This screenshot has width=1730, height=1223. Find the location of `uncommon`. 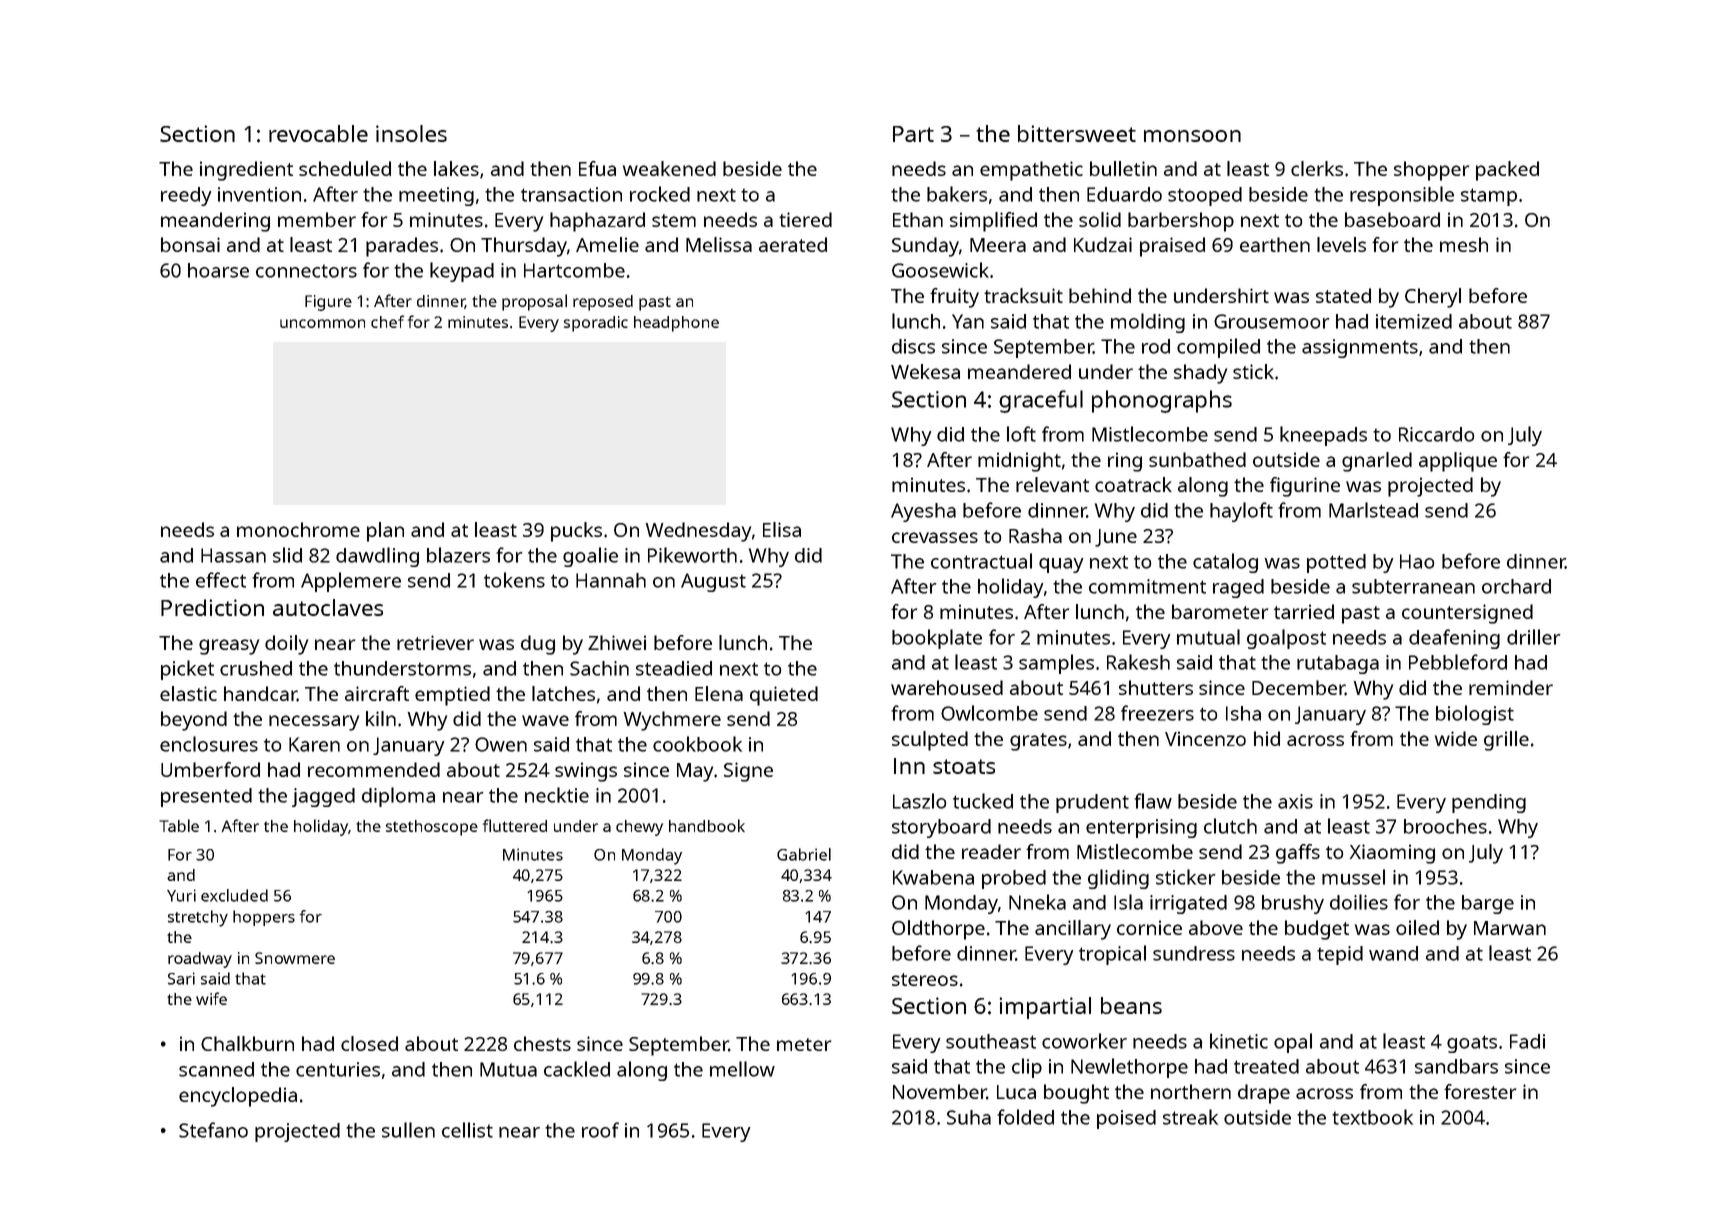

uncommon is located at coordinates (322, 323).
